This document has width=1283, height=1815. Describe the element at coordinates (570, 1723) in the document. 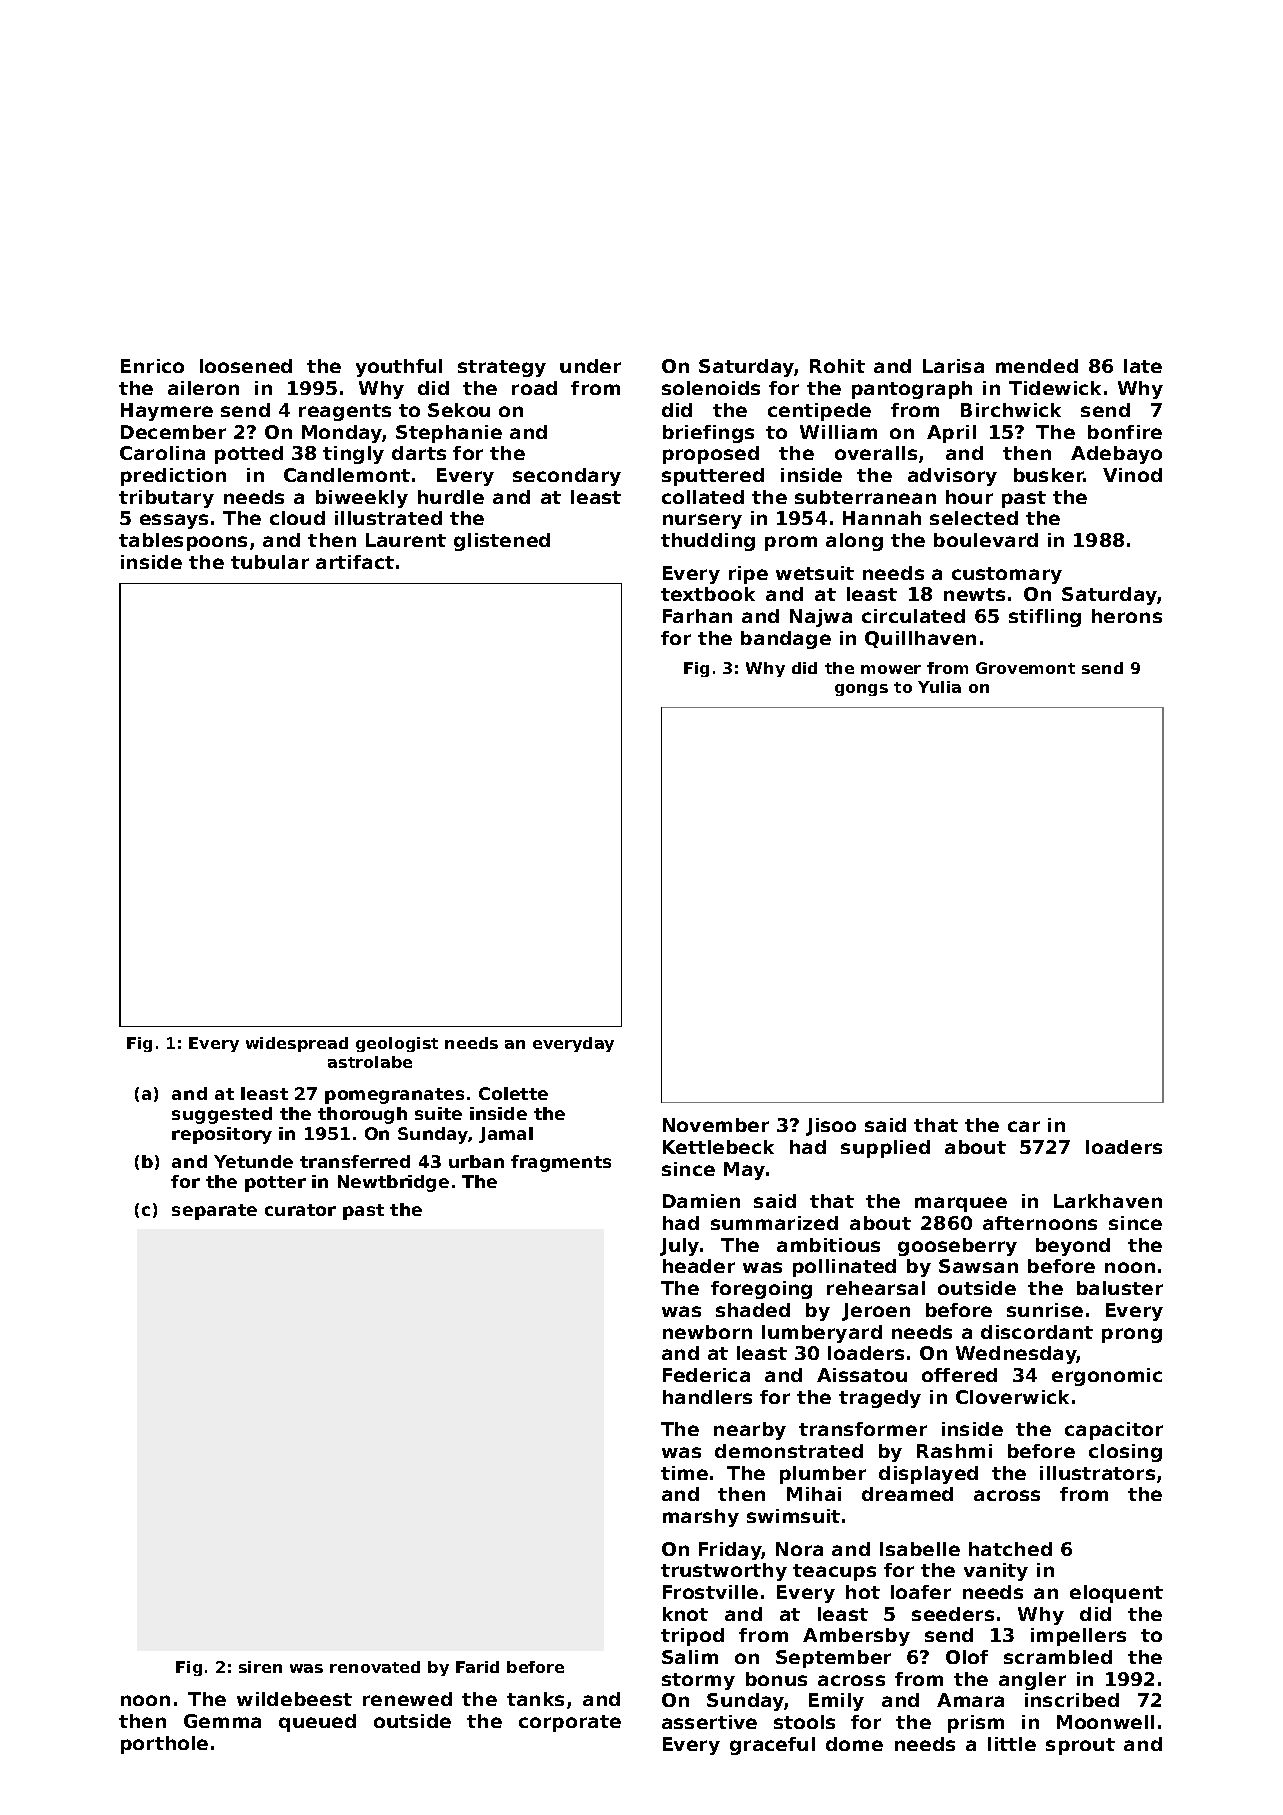

I see `corporate` at that location.
